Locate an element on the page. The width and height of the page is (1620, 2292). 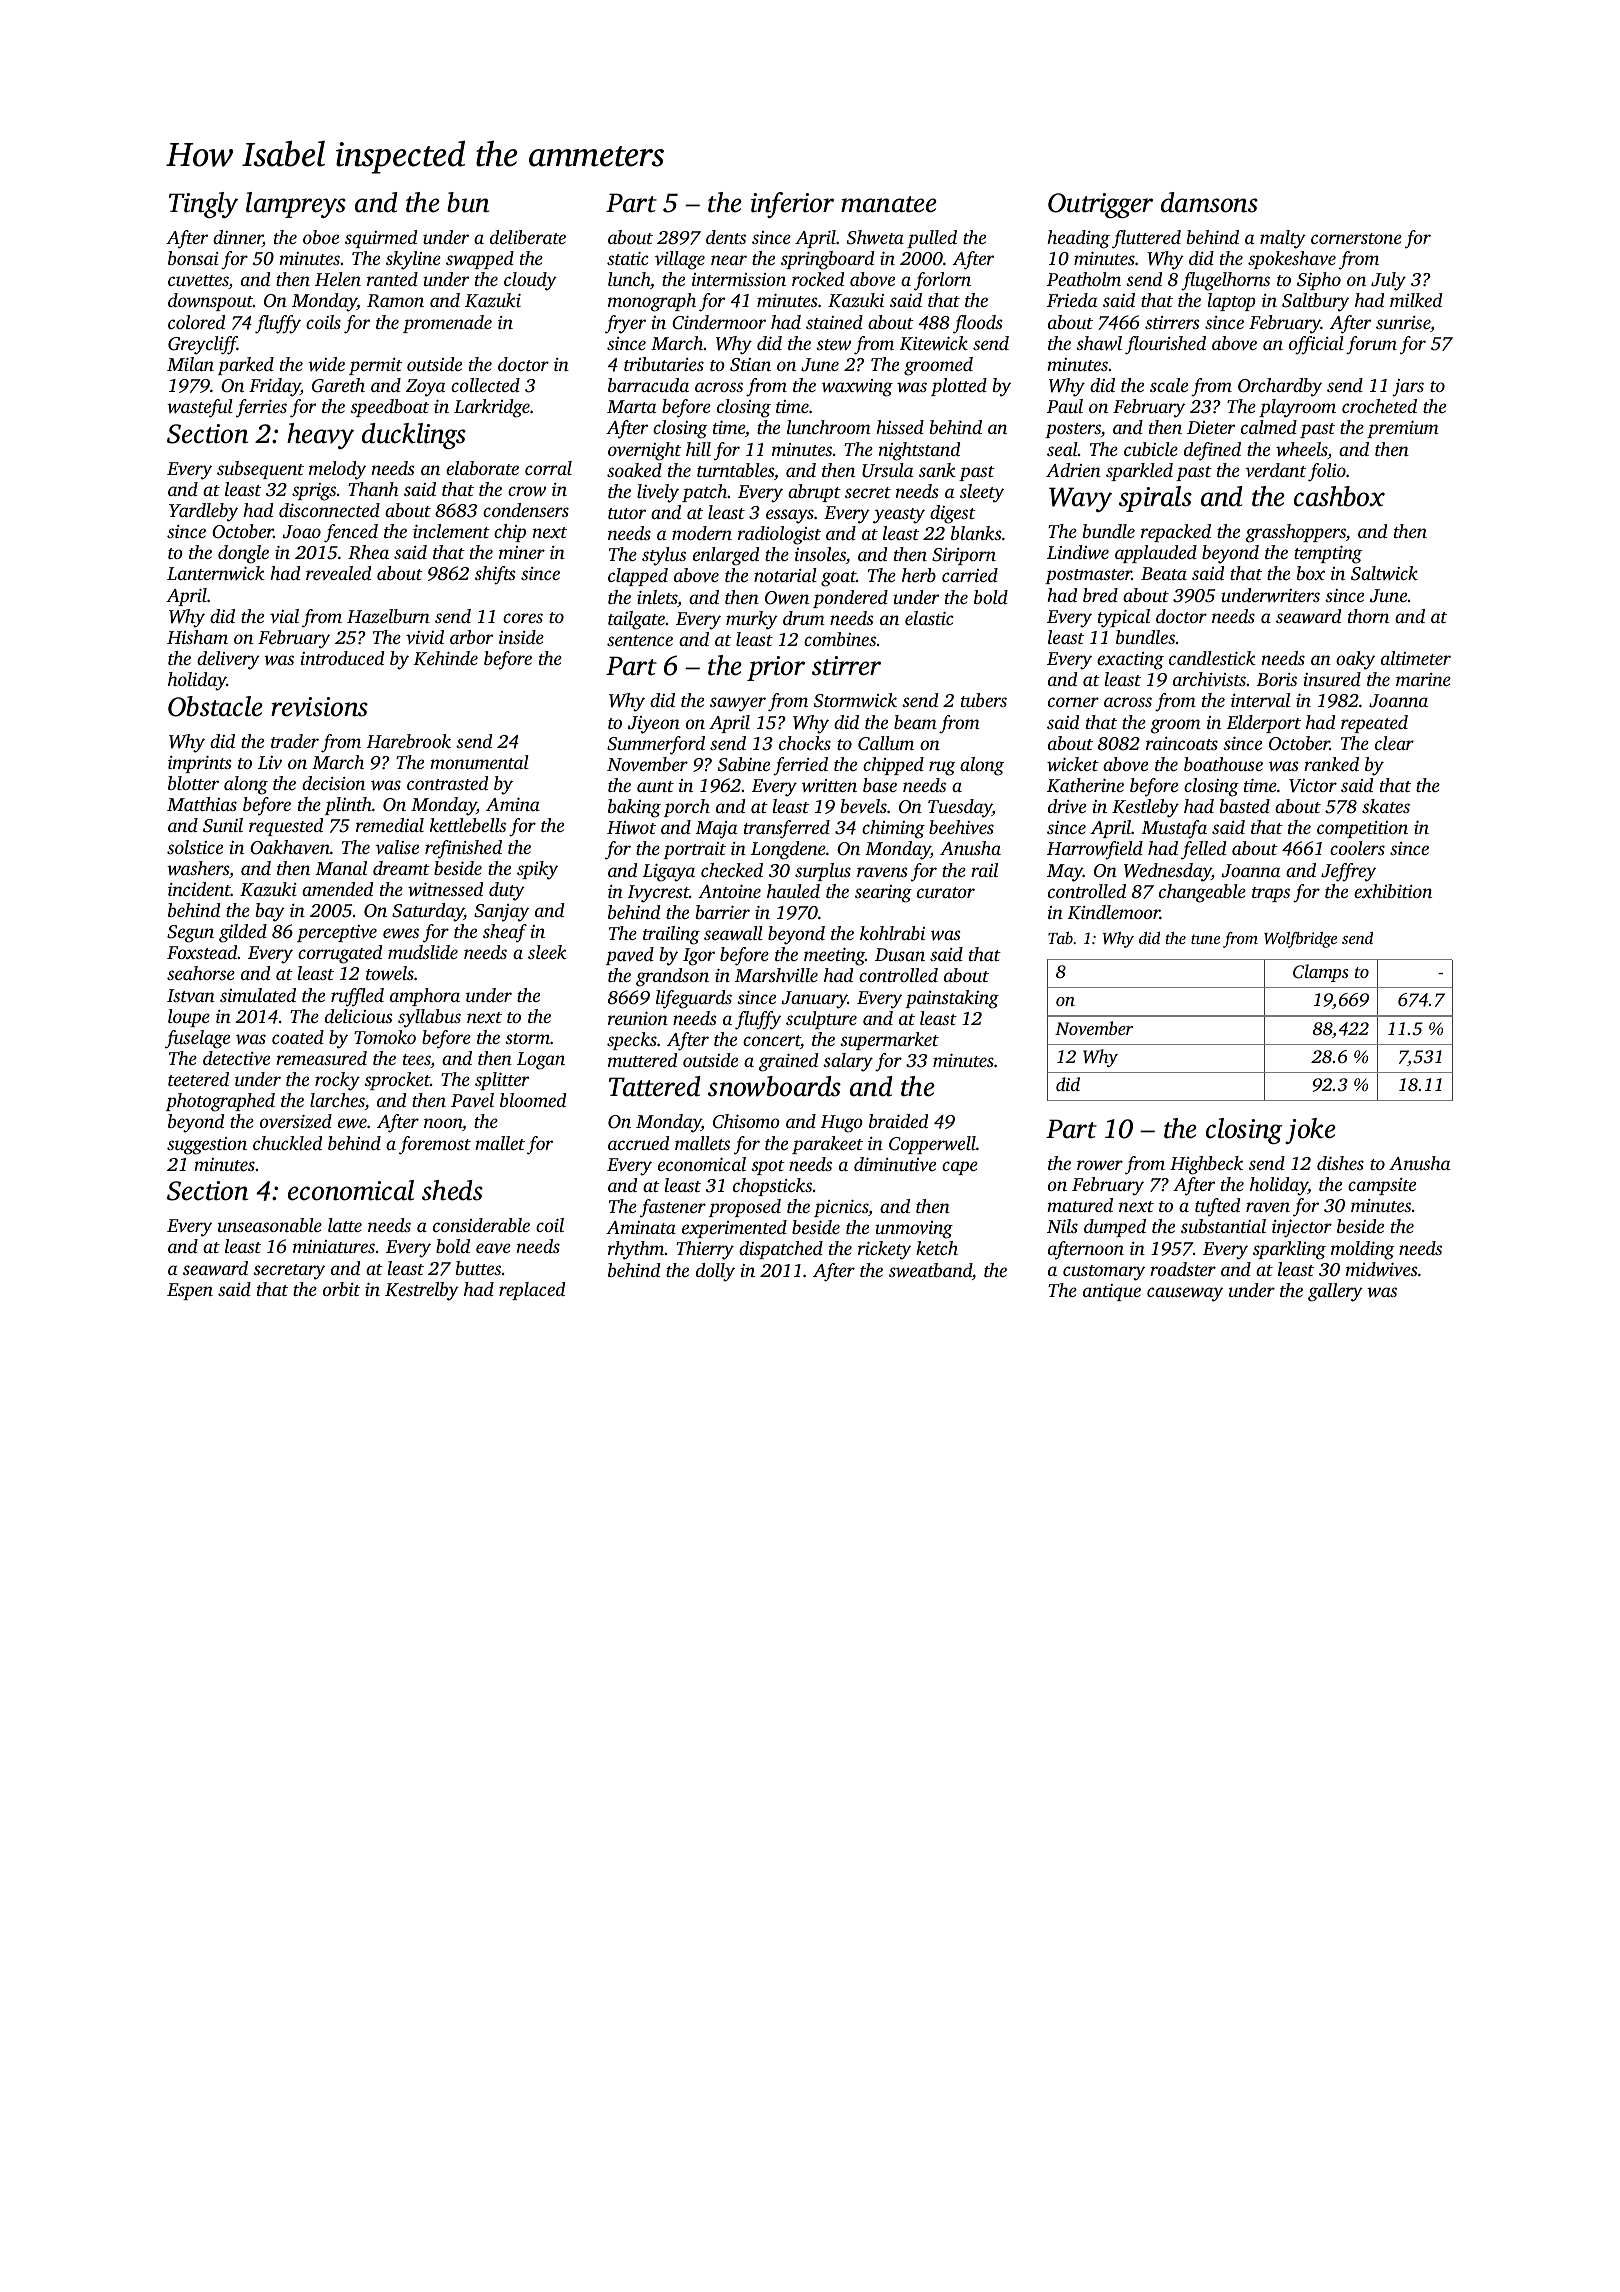
barracuda is located at coordinates (648, 385).
